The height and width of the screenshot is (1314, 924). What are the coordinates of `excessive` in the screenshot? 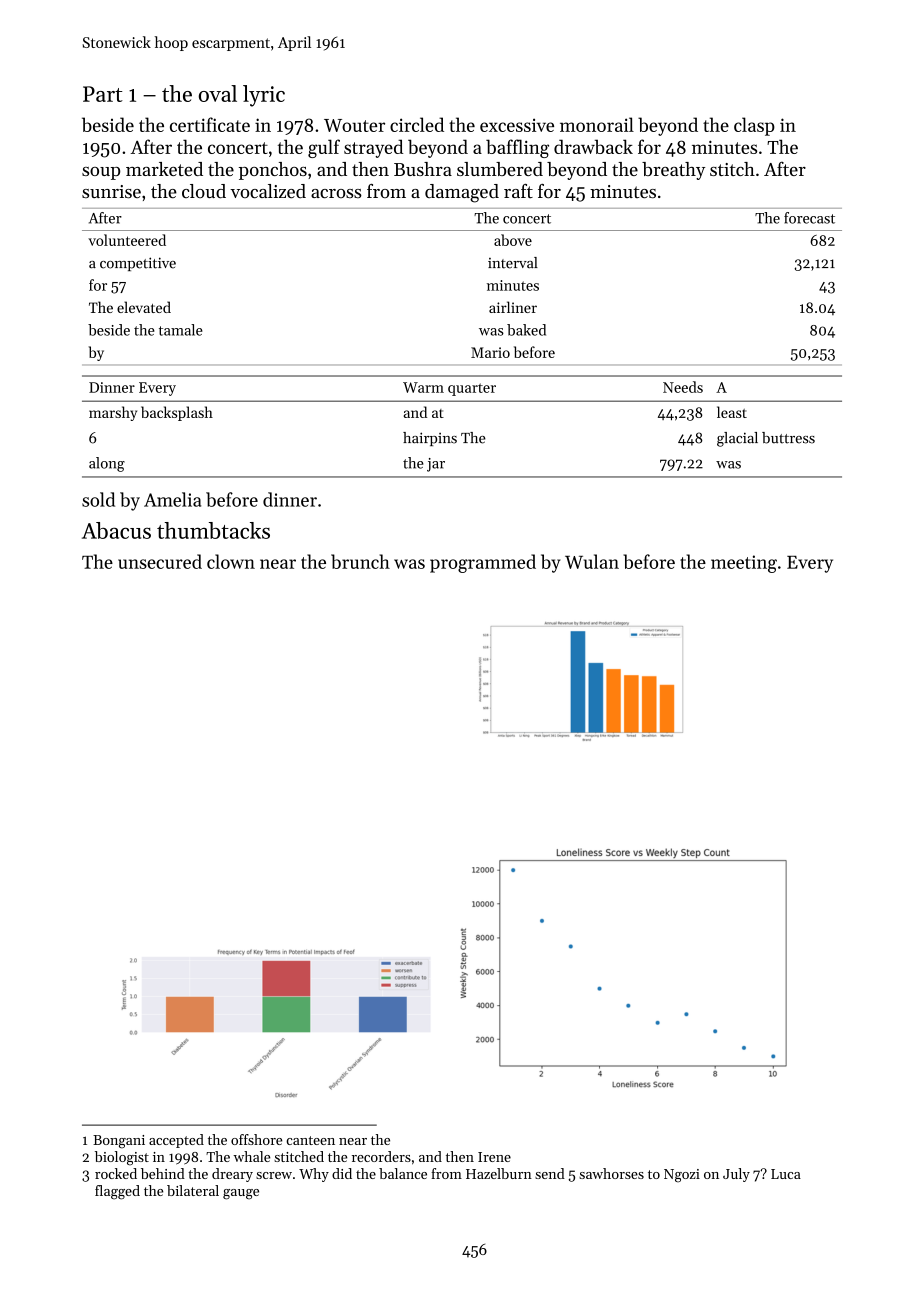 It's located at (517, 125).
